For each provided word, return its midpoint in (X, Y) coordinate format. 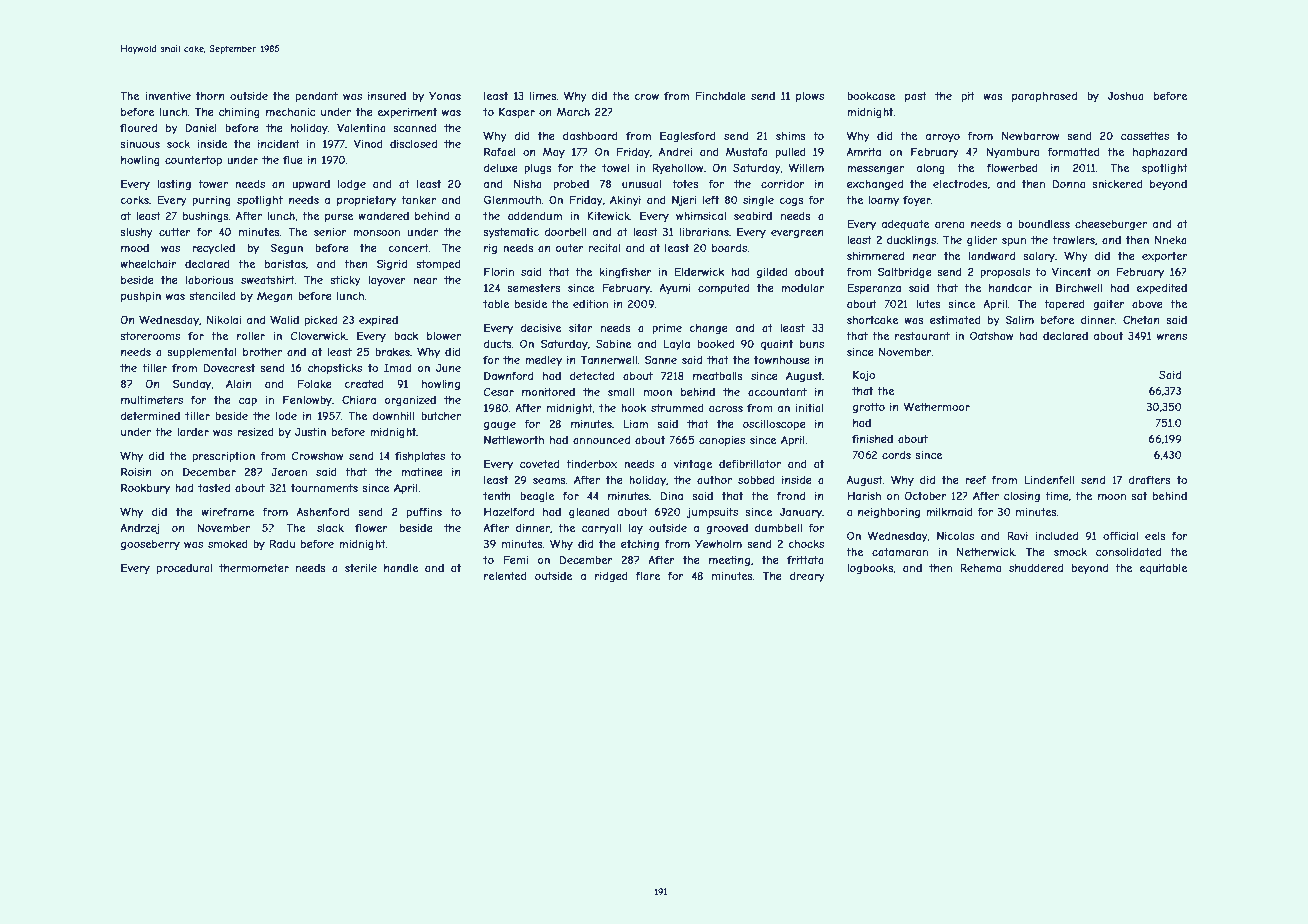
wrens (1172, 337)
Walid (284, 319)
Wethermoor (936, 406)
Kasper (517, 113)
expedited (1161, 289)
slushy (136, 233)
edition (590, 304)
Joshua (1126, 96)
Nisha (528, 183)
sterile (361, 568)
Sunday (192, 384)
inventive (168, 96)
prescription (224, 457)
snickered (1117, 184)
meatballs (718, 376)
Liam (636, 424)
